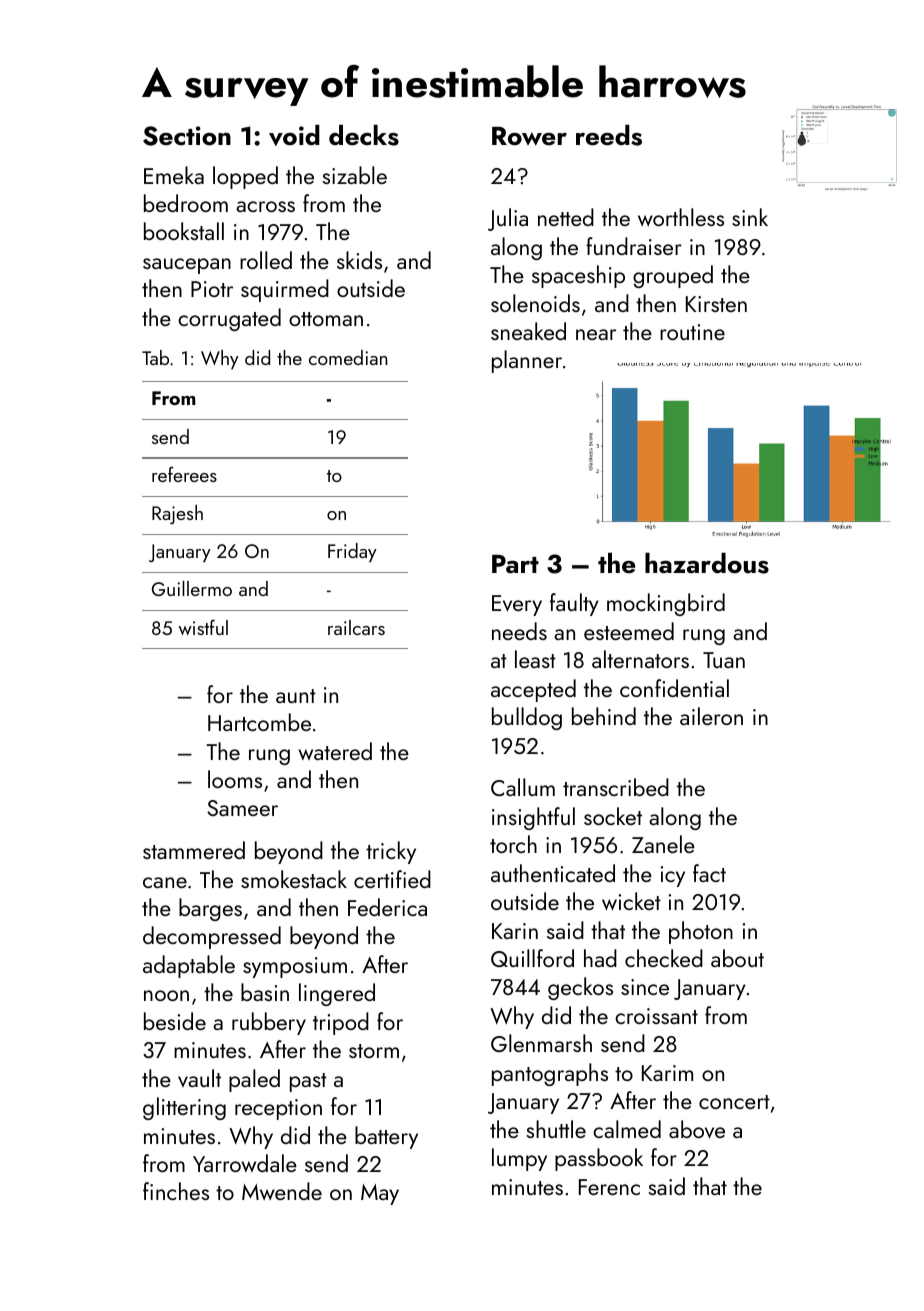 This page has height=1311, width=924. What do you see at coordinates (515, 931) in the page?
I see `Karin` at bounding box center [515, 931].
